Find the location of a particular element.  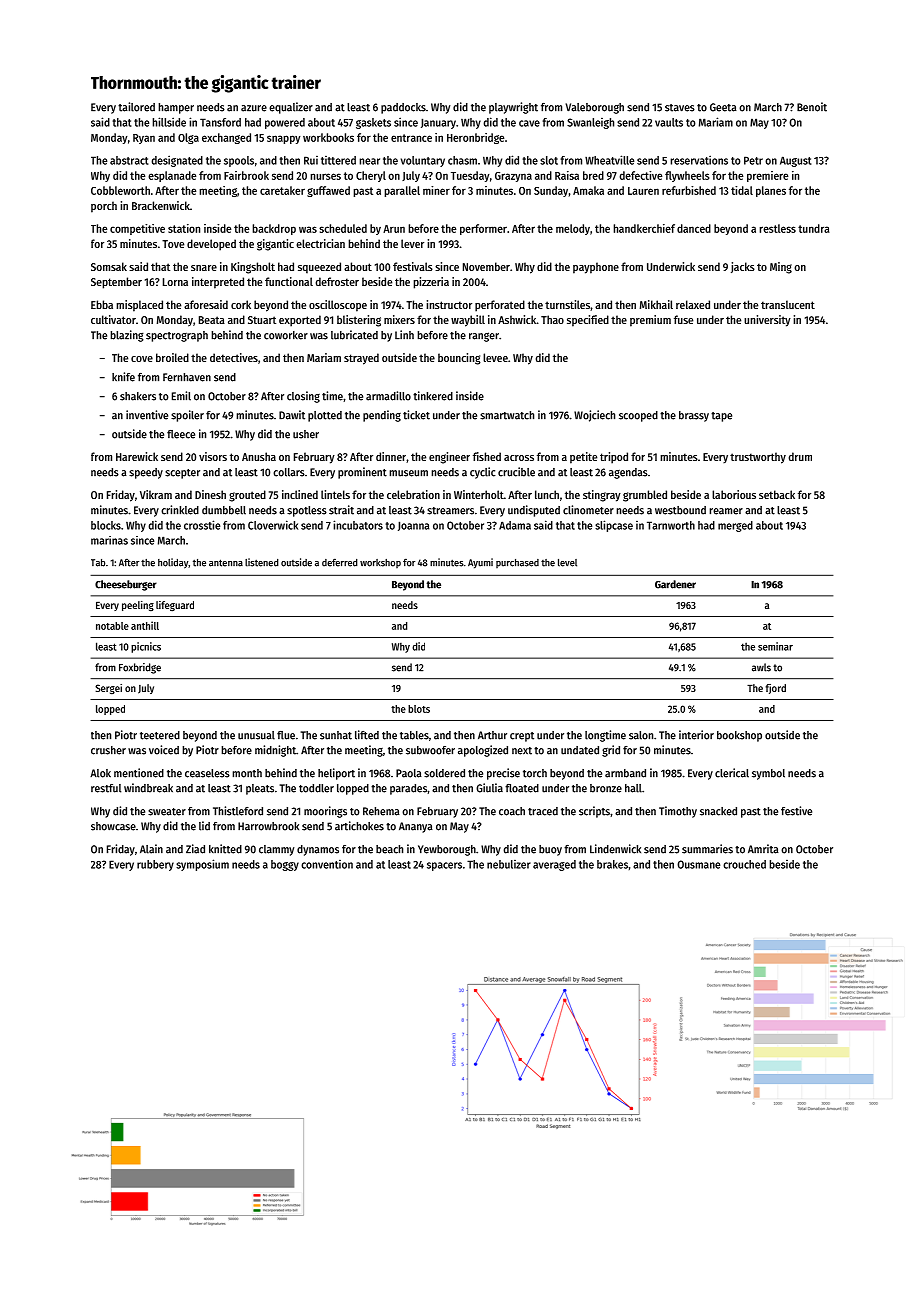

knife is located at coordinates (123, 377).
